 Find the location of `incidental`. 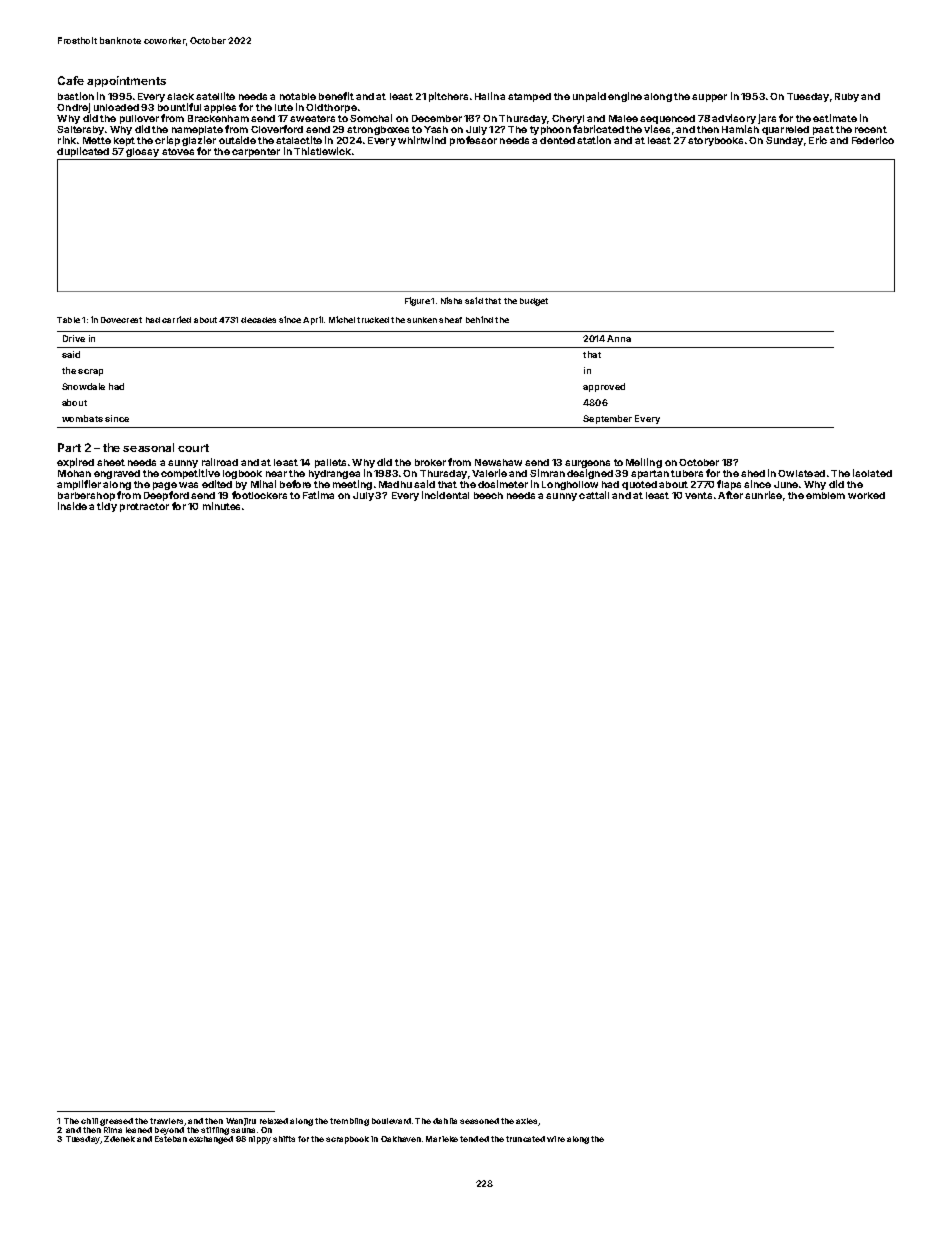

incidental is located at coordinates (445, 495).
